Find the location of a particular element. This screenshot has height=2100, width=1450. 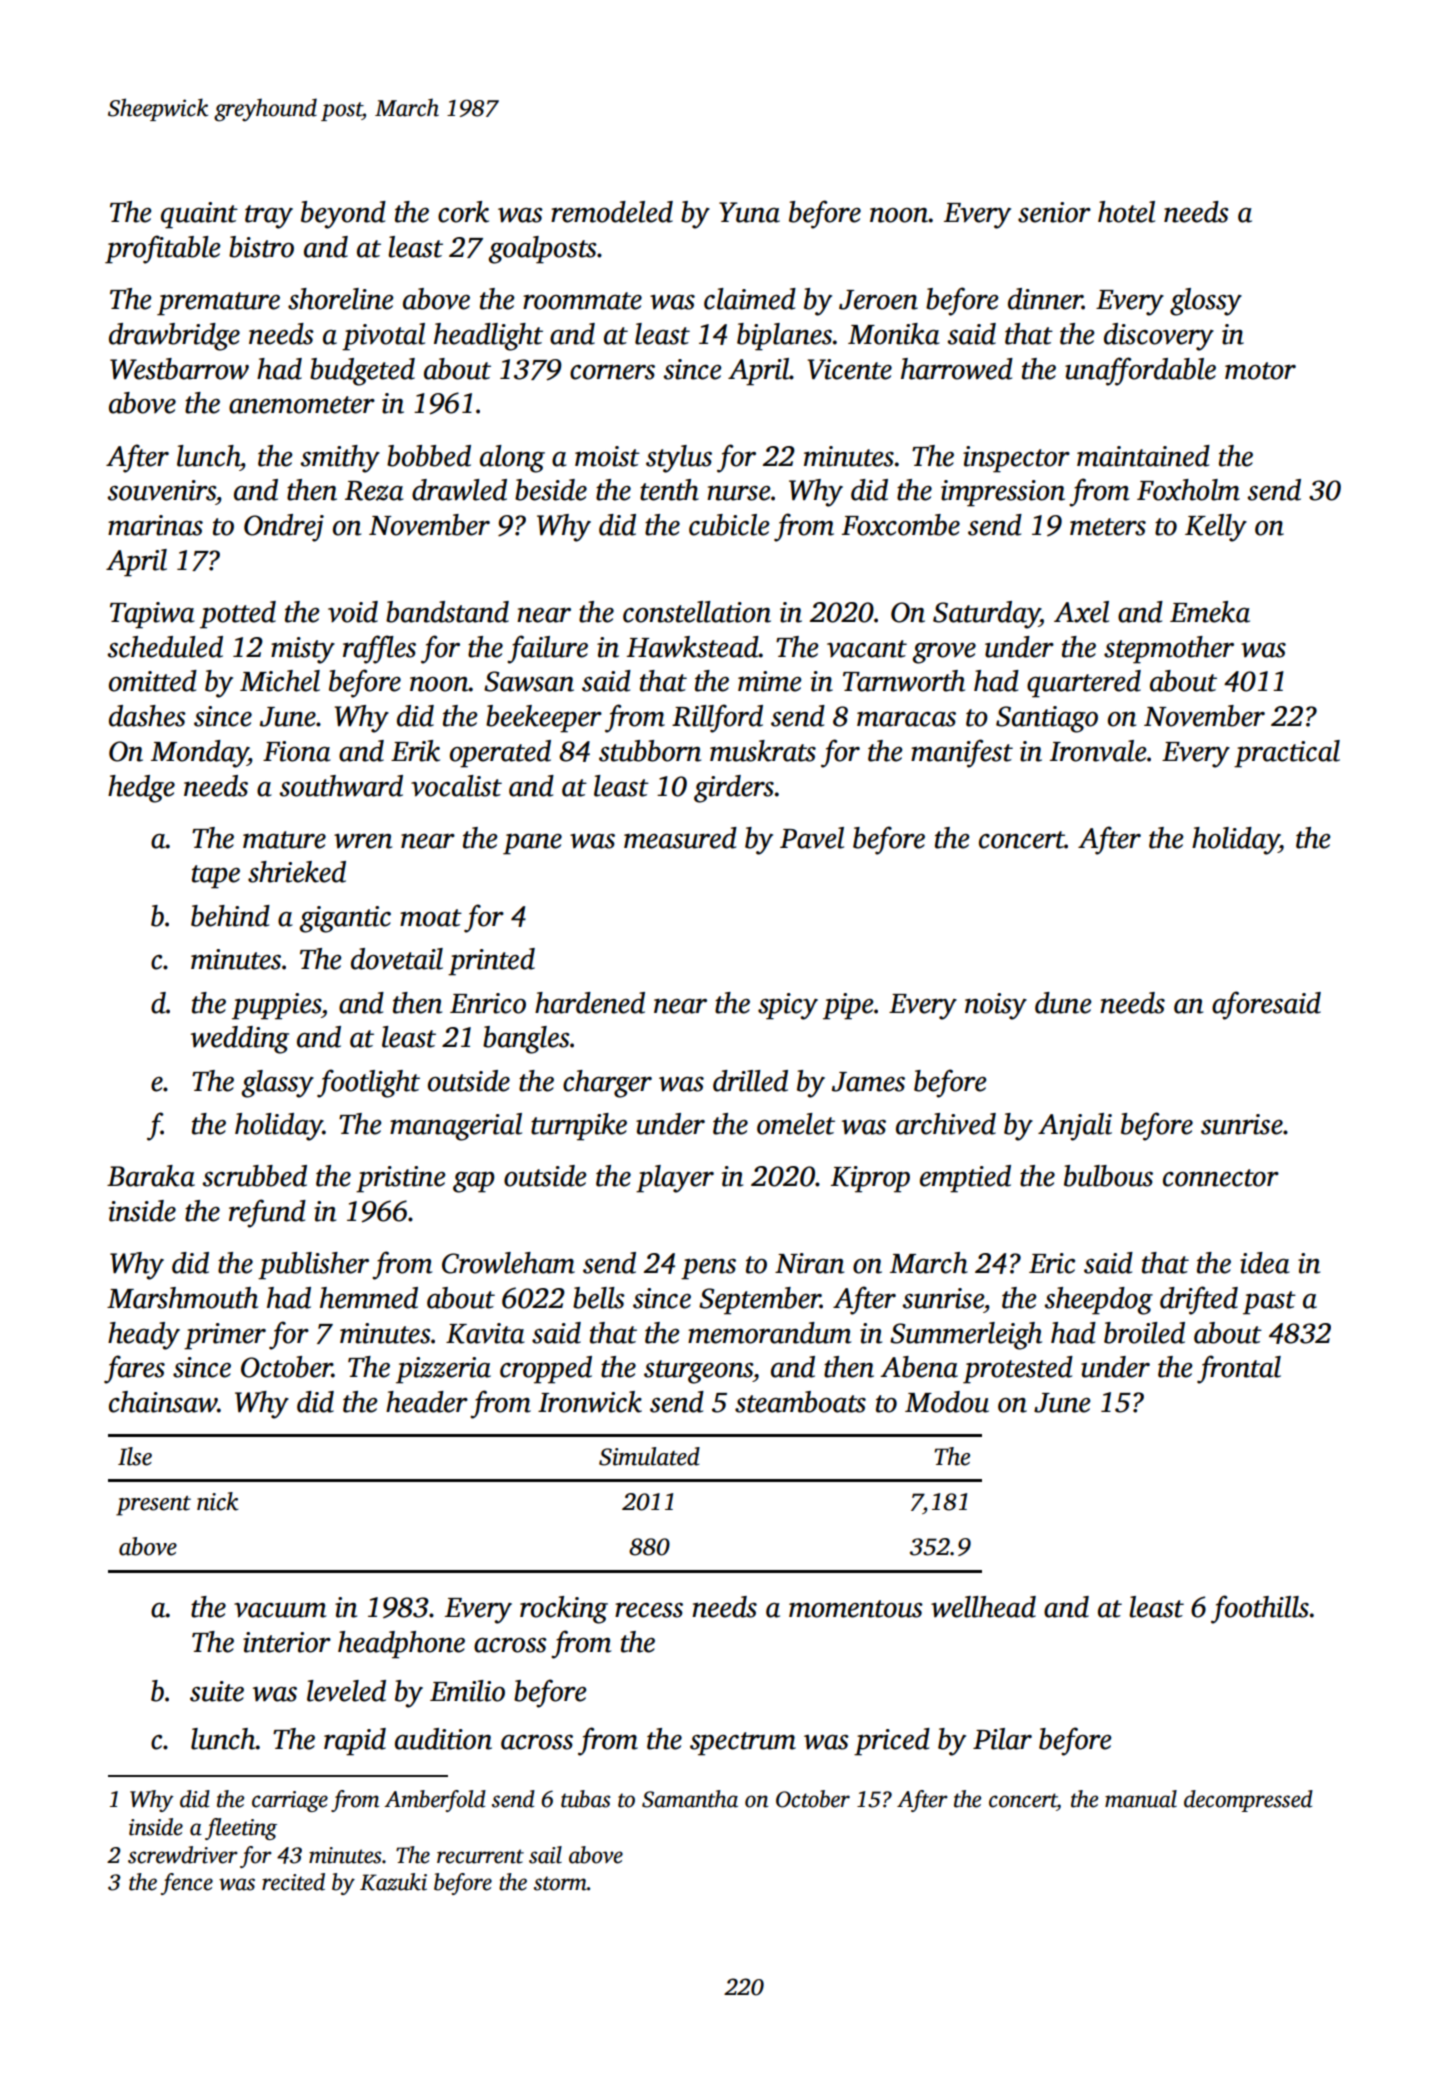

connector is located at coordinates (1221, 1178).
